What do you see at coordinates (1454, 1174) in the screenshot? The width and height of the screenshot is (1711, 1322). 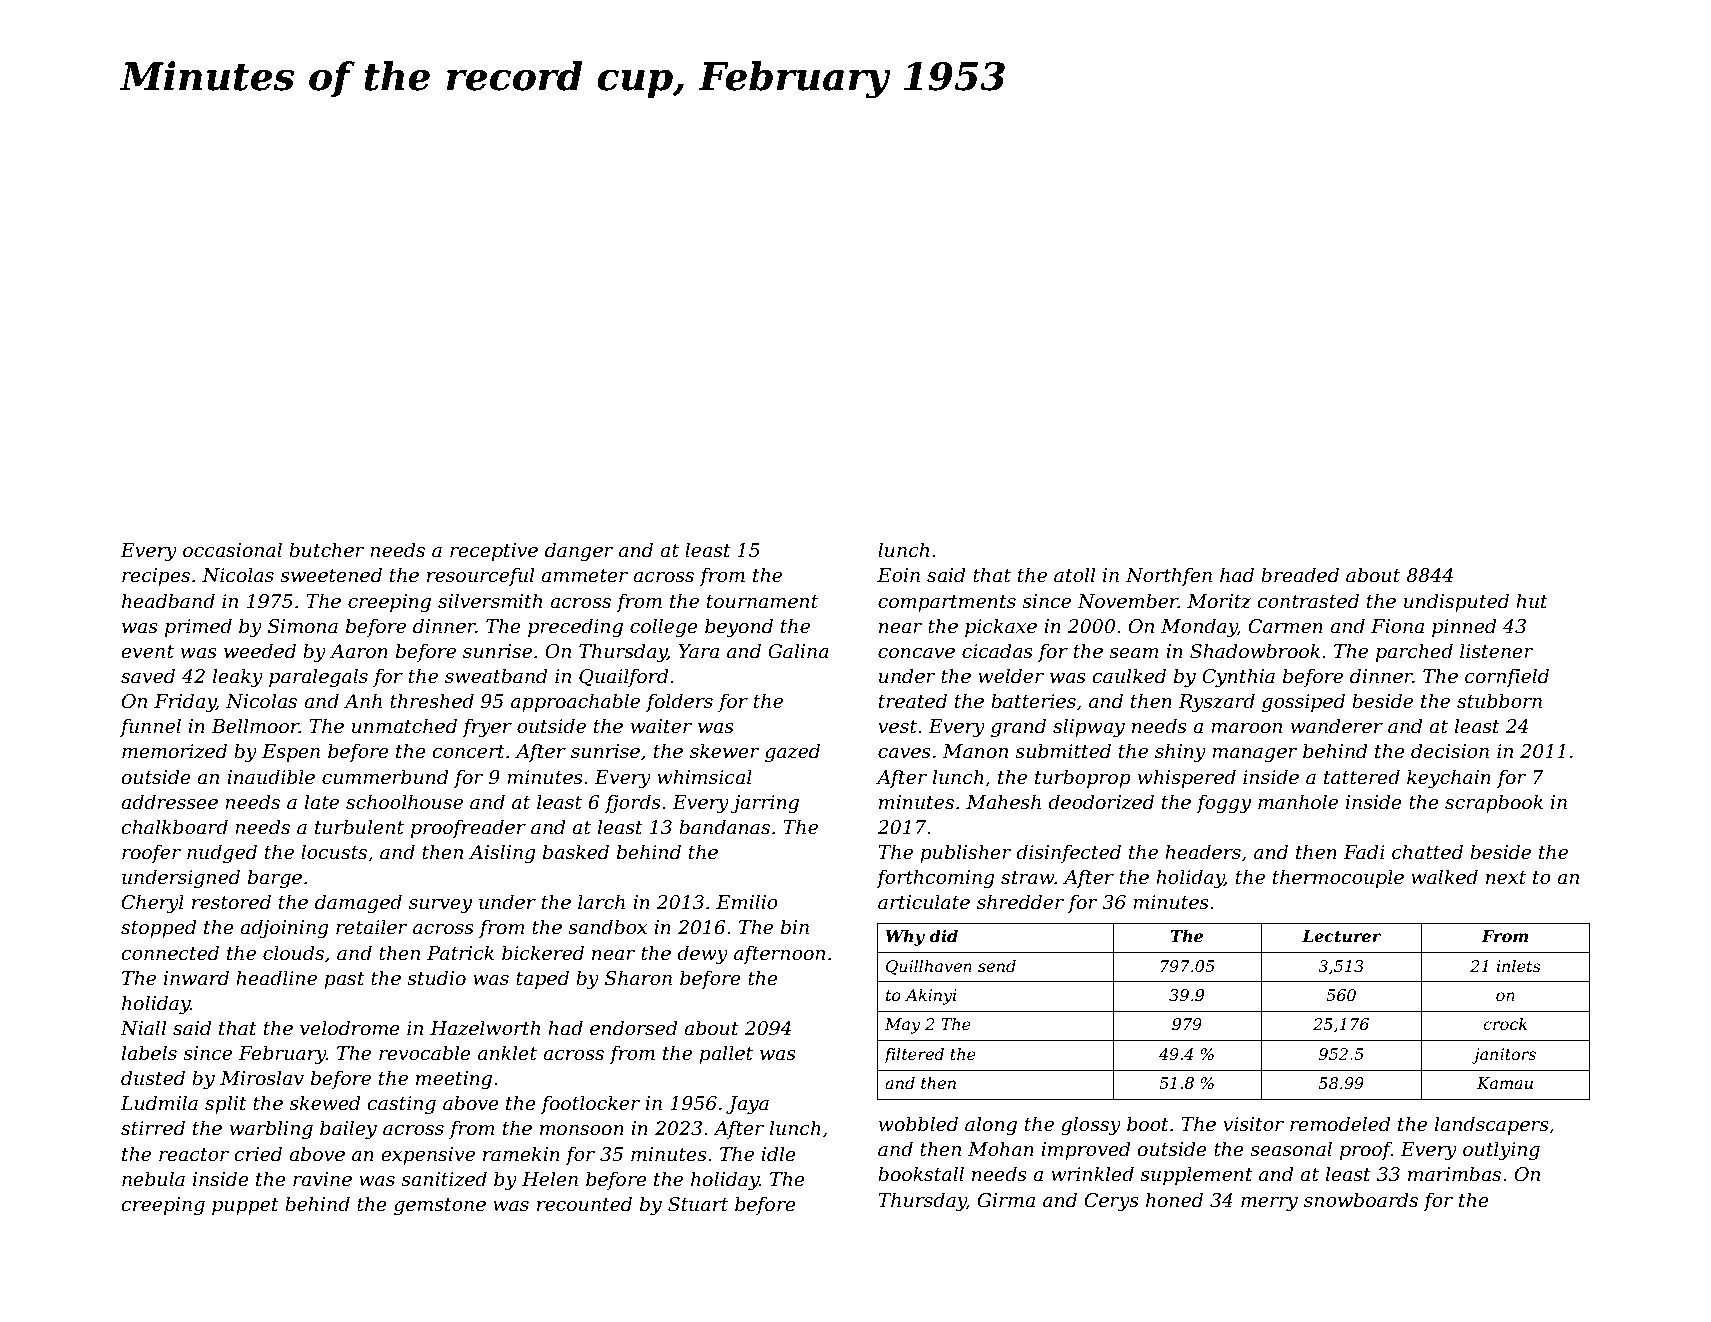 I see `marimbas` at bounding box center [1454, 1174].
